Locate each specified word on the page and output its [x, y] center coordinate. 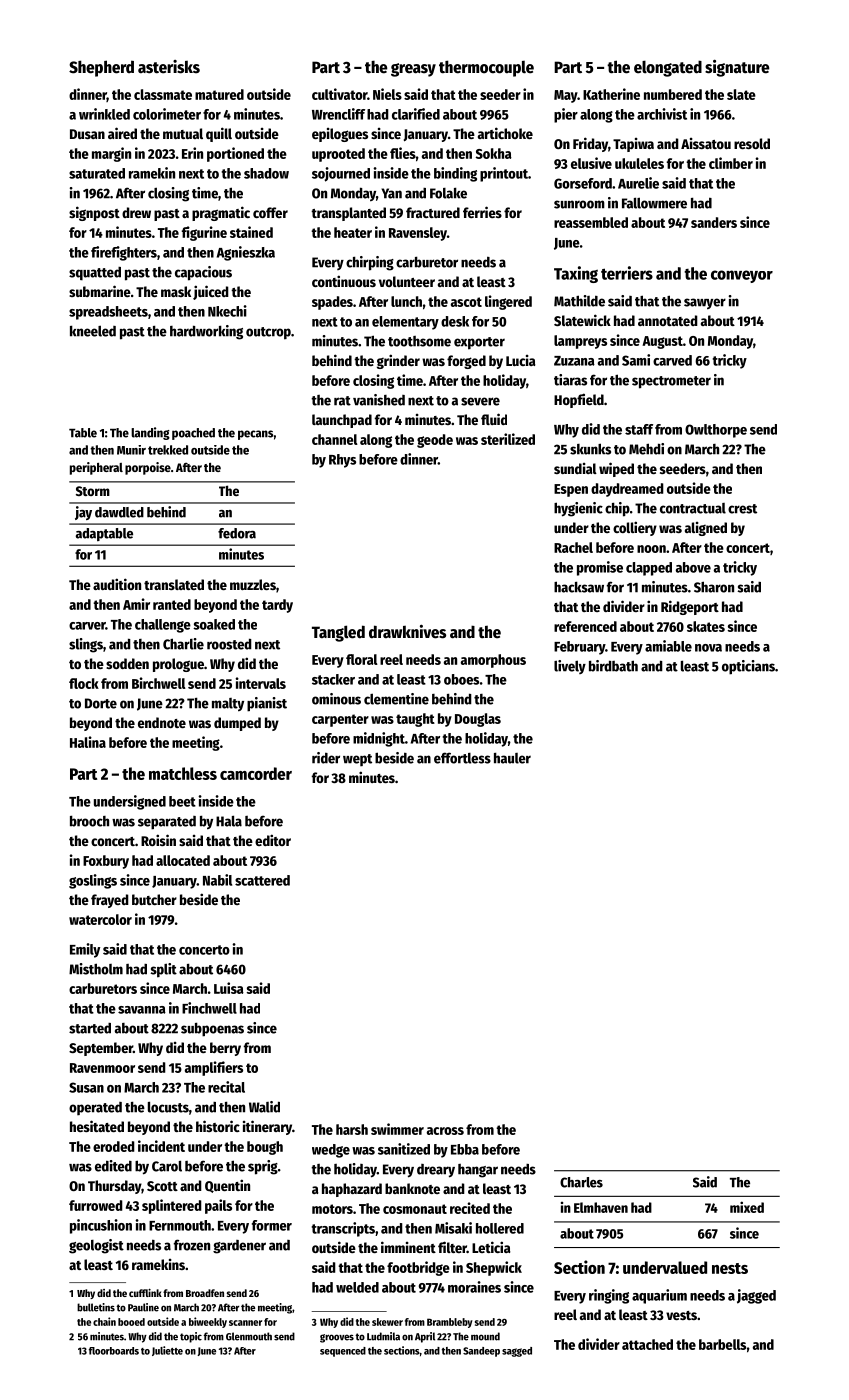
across [445, 1131]
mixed [747, 1207]
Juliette [167, 1351]
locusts [168, 1107]
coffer [270, 212]
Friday [590, 144]
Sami [636, 360]
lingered [508, 302]
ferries [482, 212]
